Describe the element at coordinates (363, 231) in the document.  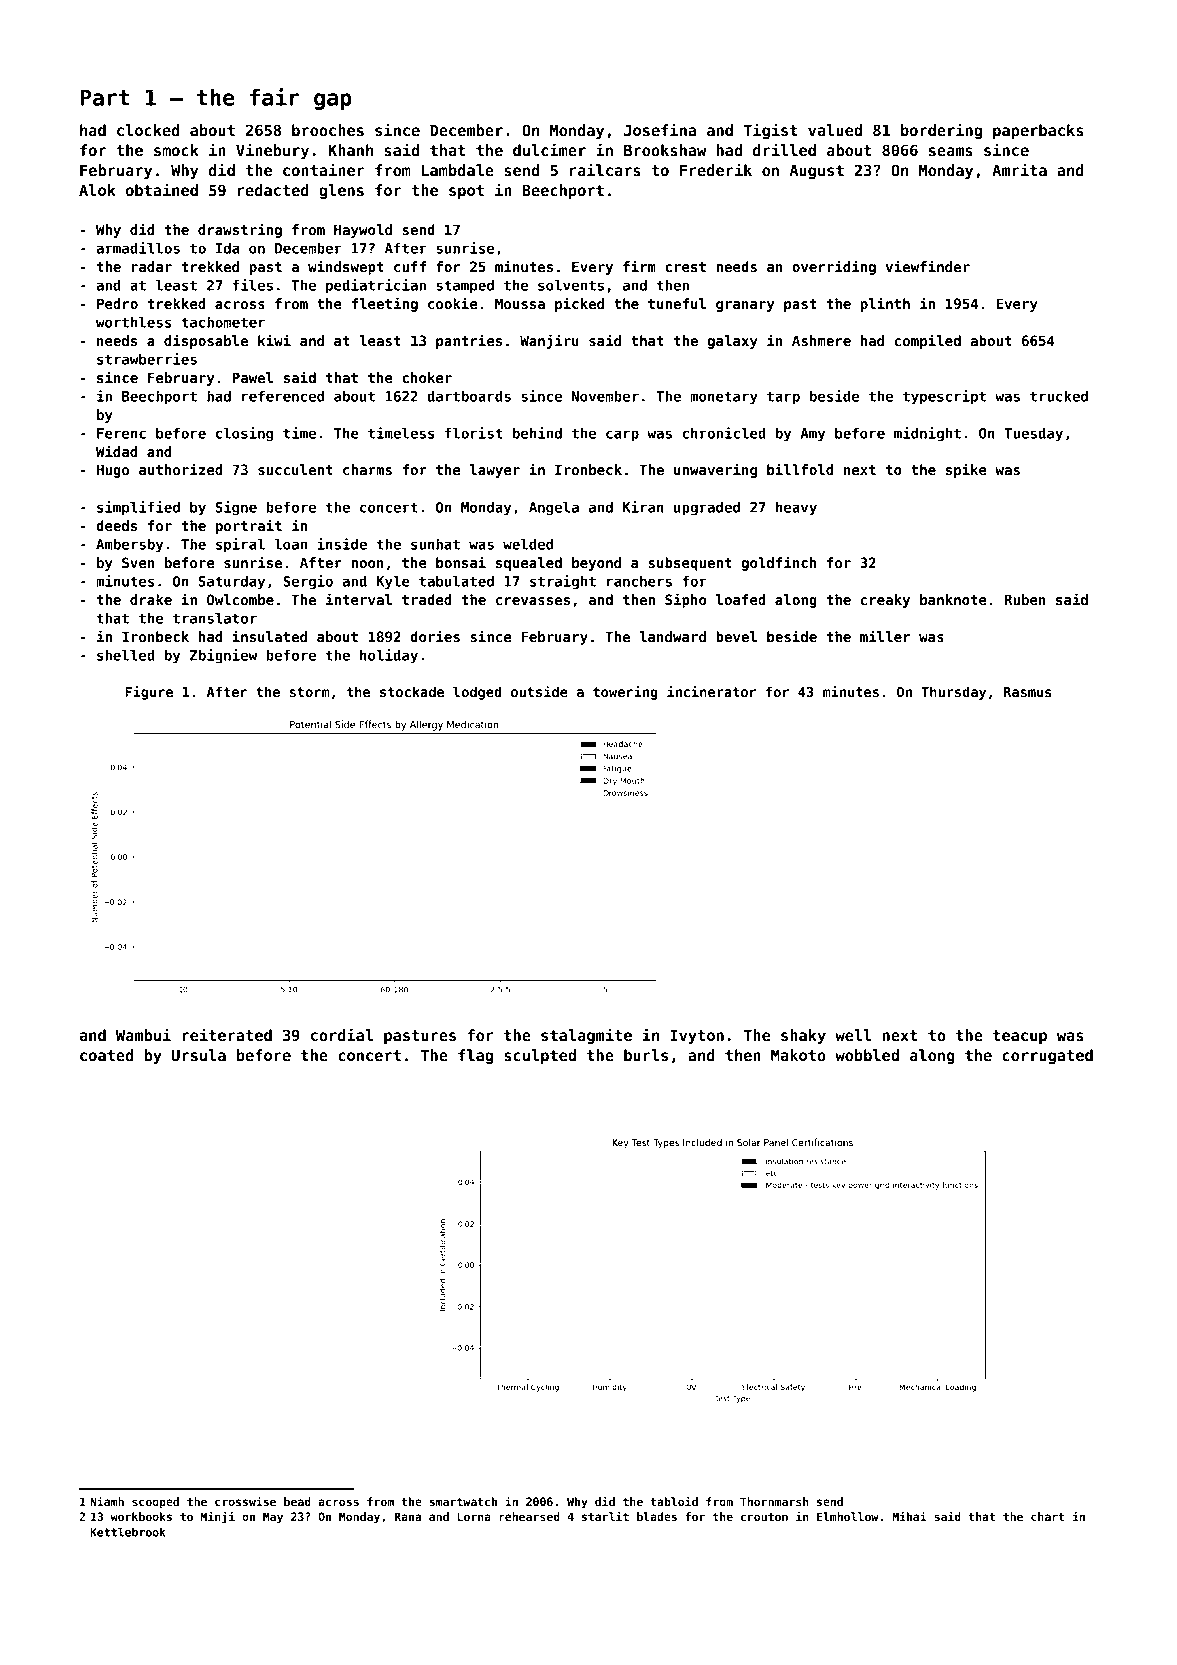
I see `Haywold` at that location.
